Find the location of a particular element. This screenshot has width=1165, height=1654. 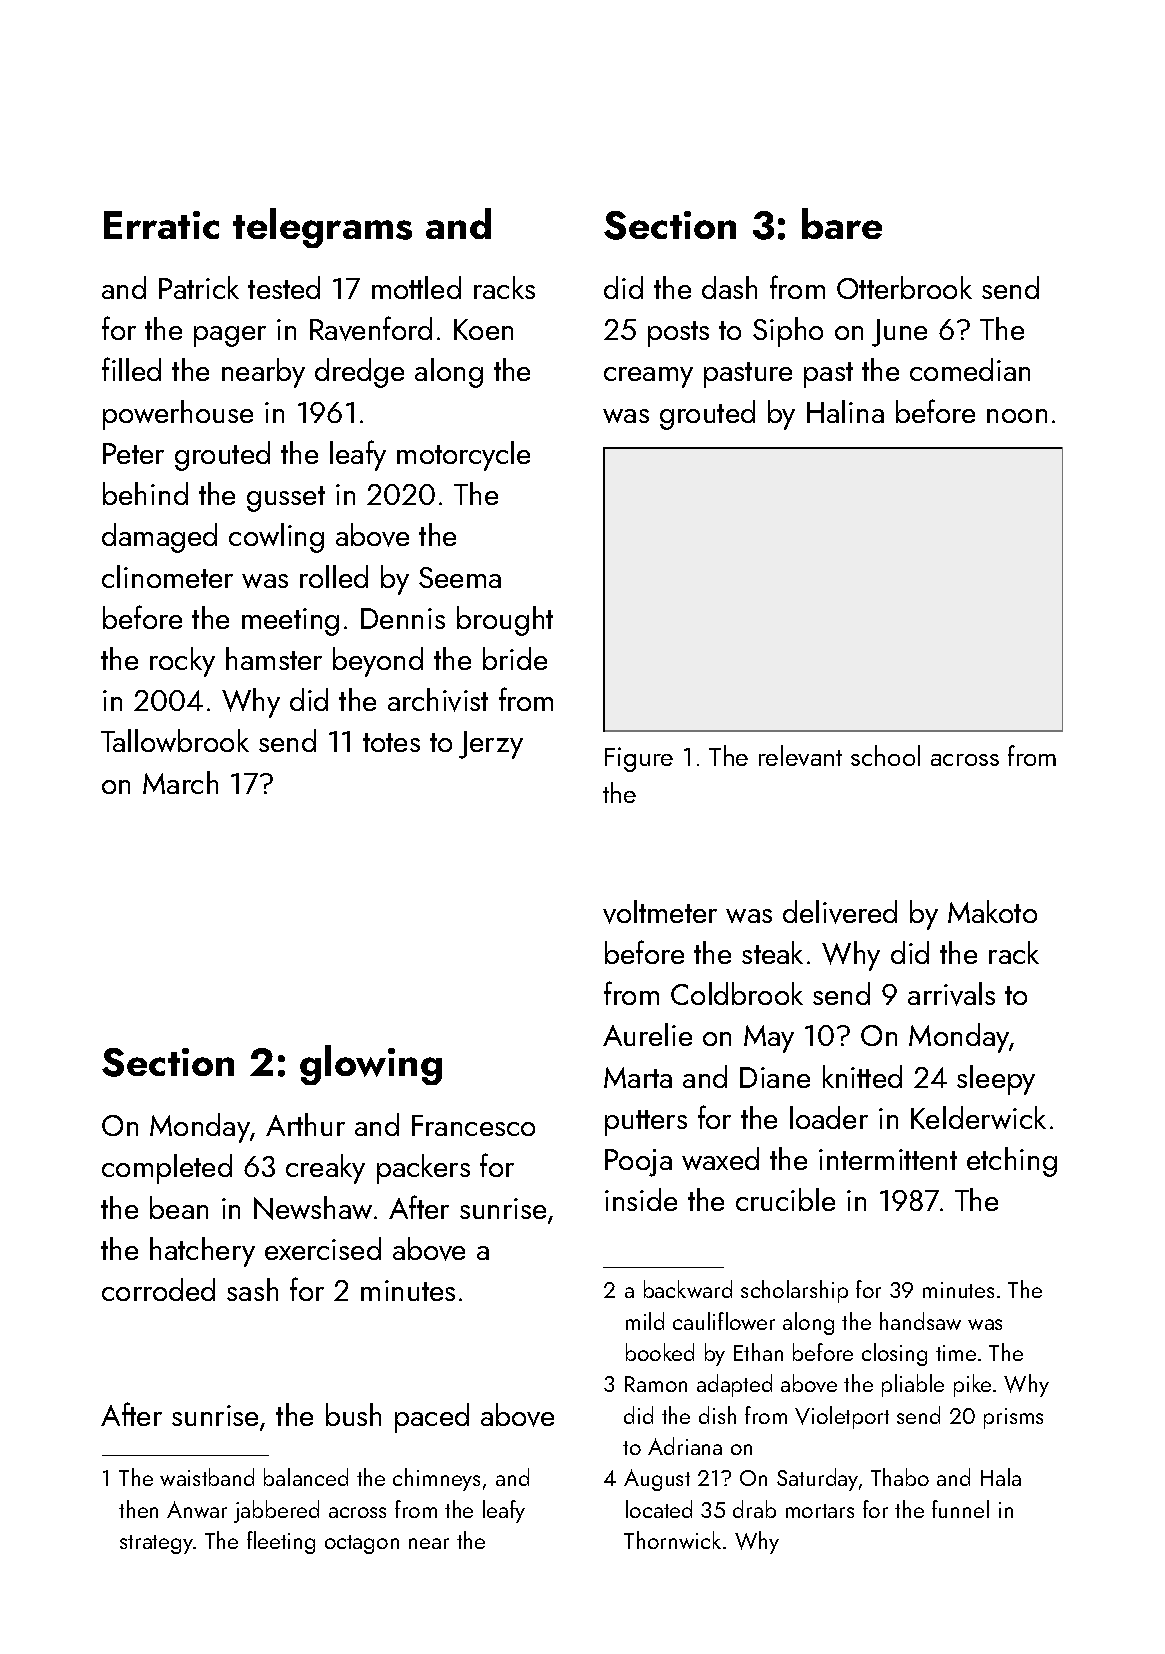

noon is located at coordinates (1017, 416).
